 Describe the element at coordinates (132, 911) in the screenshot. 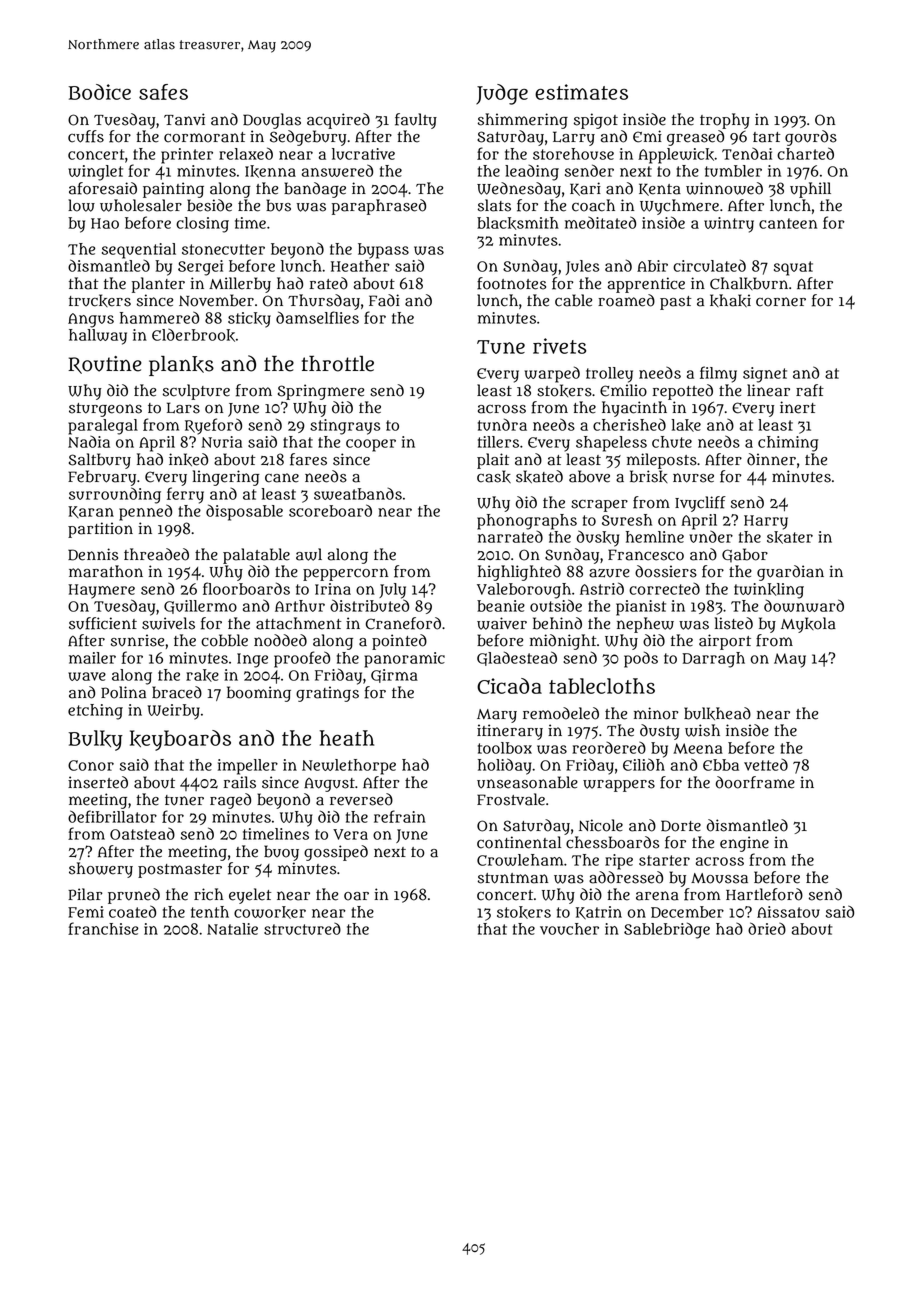

I see `coated` at that location.
